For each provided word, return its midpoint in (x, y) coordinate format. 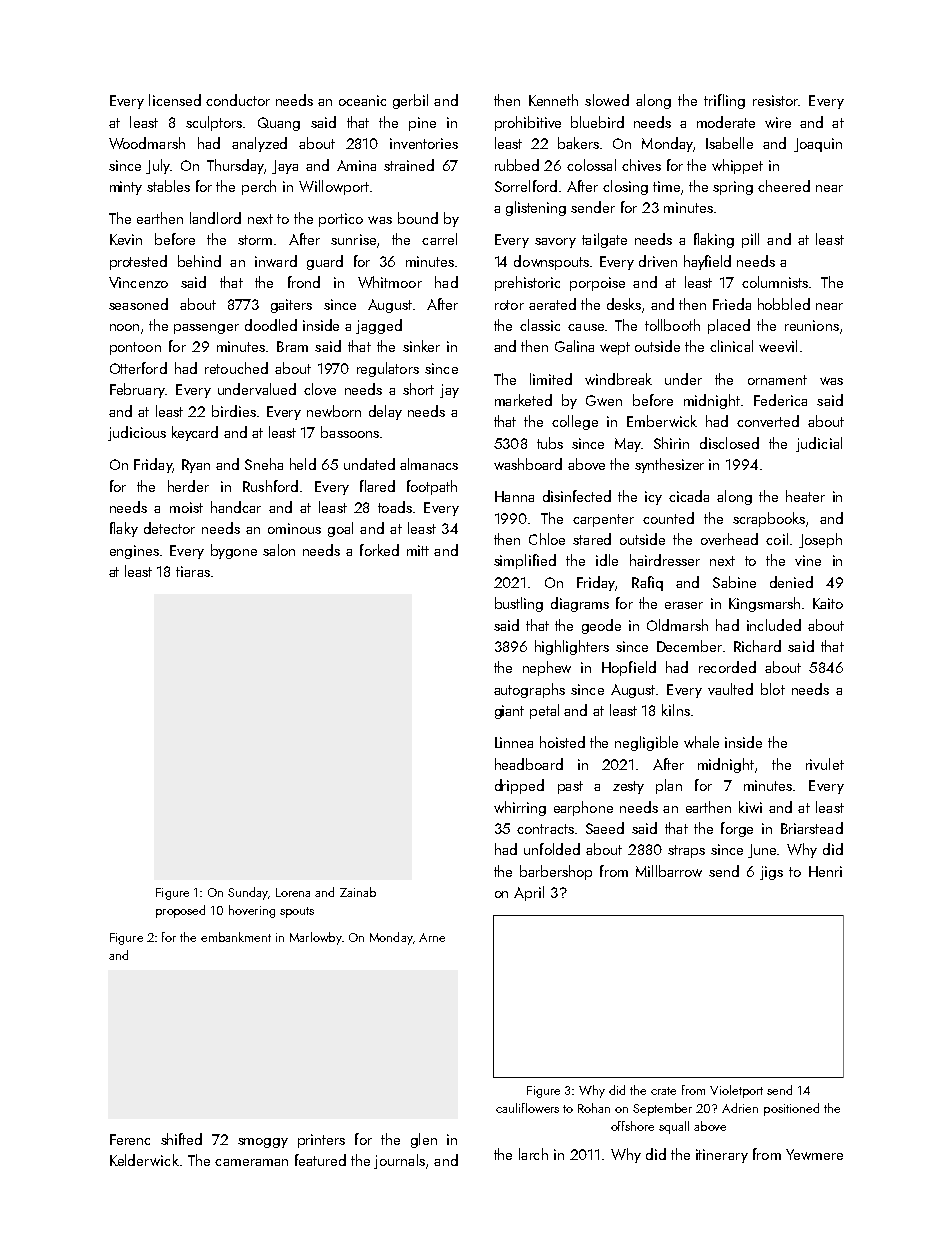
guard (325, 262)
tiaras (193, 571)
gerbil (410, 101)
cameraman (251, 1162)
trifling (724, 101)
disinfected (577, 496)
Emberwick (662, 421)
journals (399, 1161)
